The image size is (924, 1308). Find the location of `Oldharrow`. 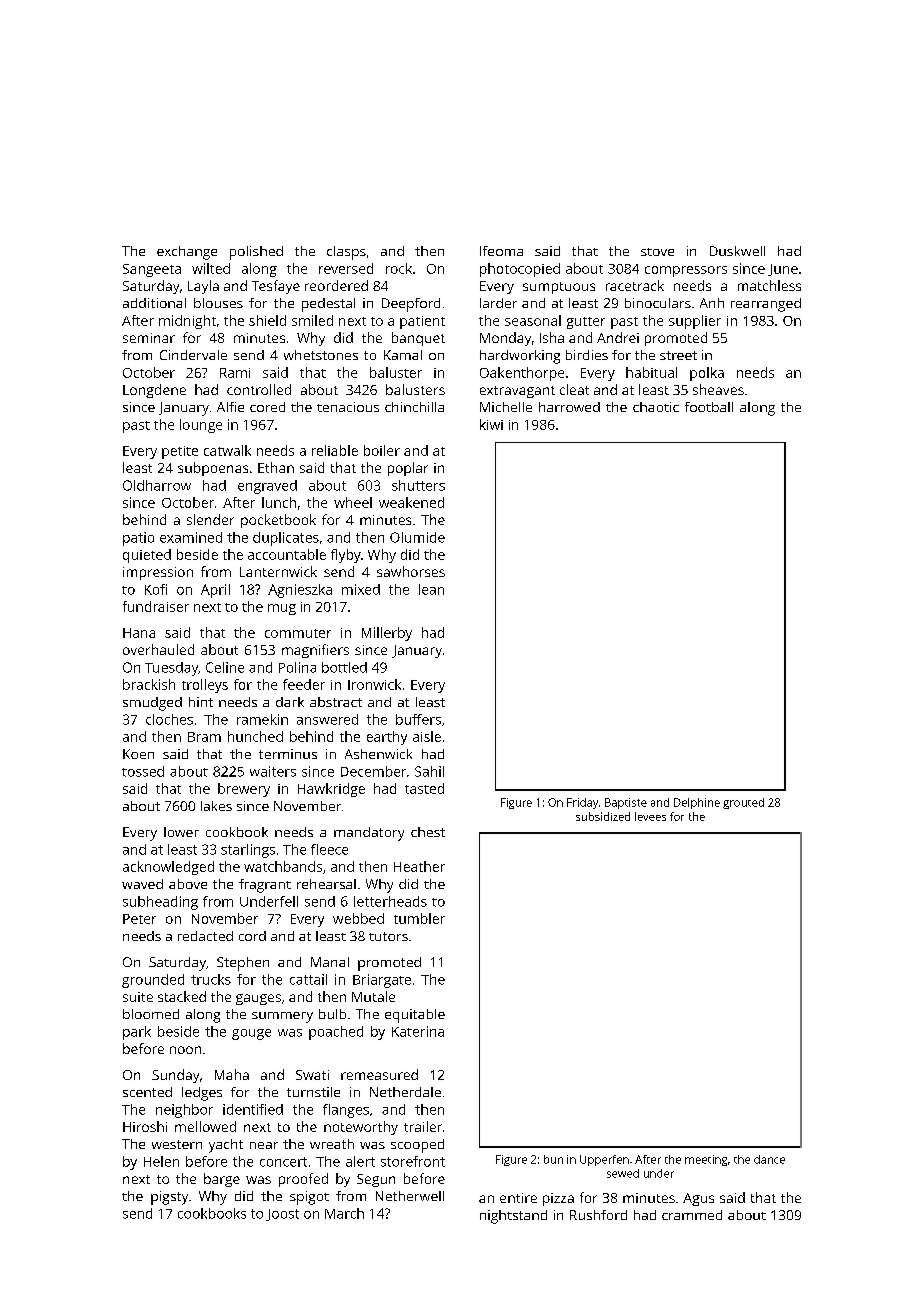

Oldharrow is located at coordinates (157, 485).
